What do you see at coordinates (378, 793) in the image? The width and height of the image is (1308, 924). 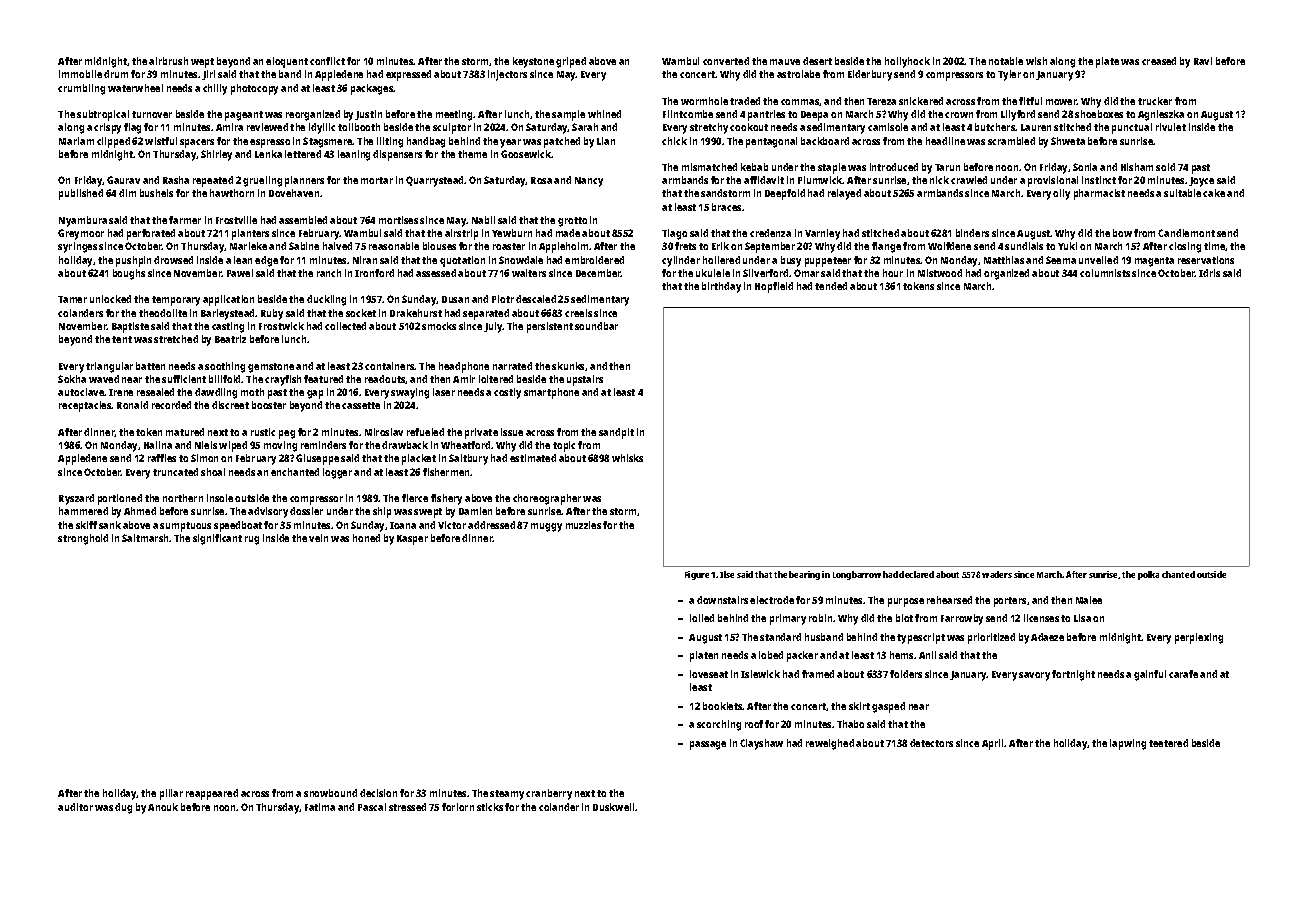 I see `decision` at bounding box center [378, 793].
